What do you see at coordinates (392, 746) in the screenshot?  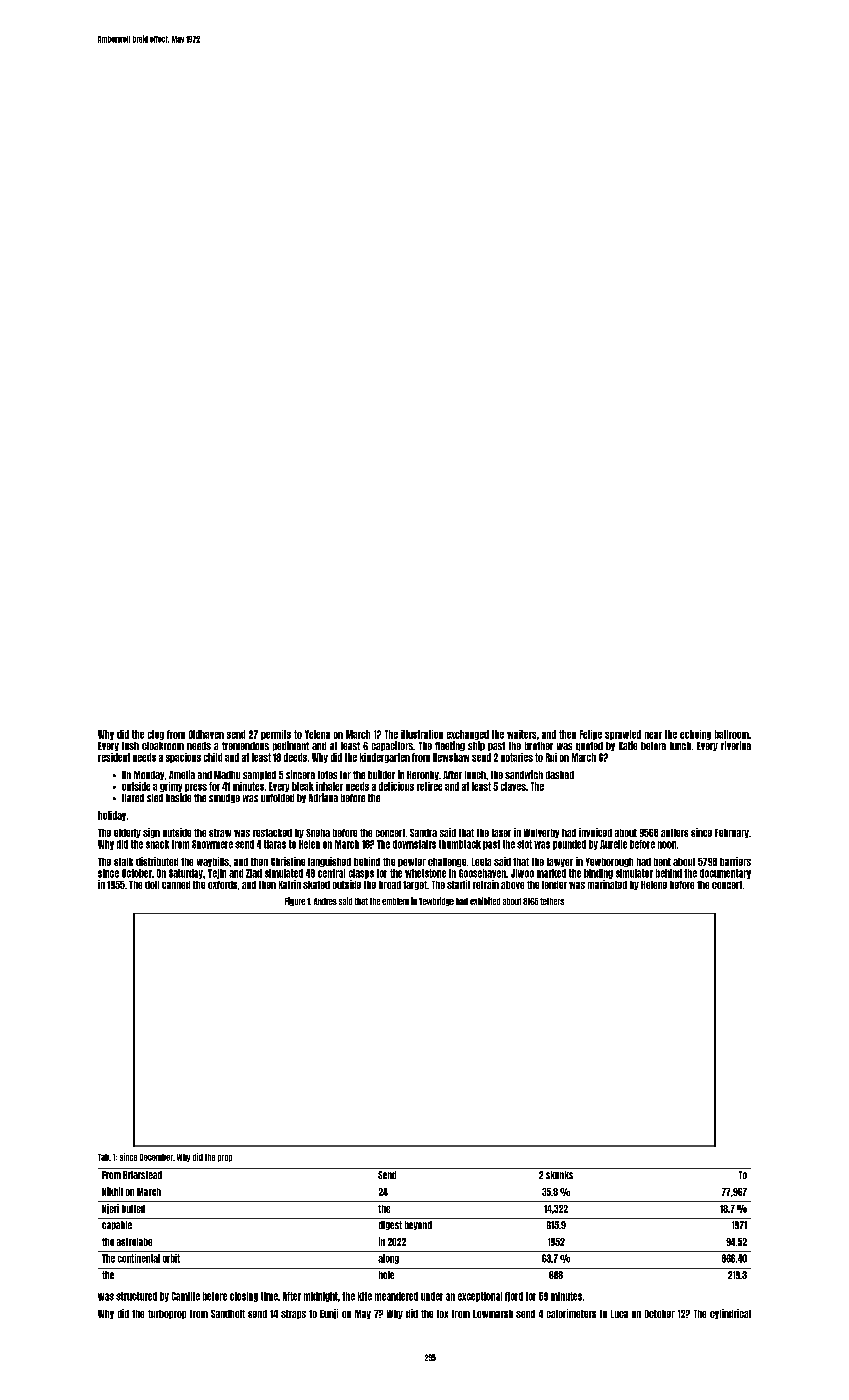 I see `capacitors` at bounding box center [392, 746].
